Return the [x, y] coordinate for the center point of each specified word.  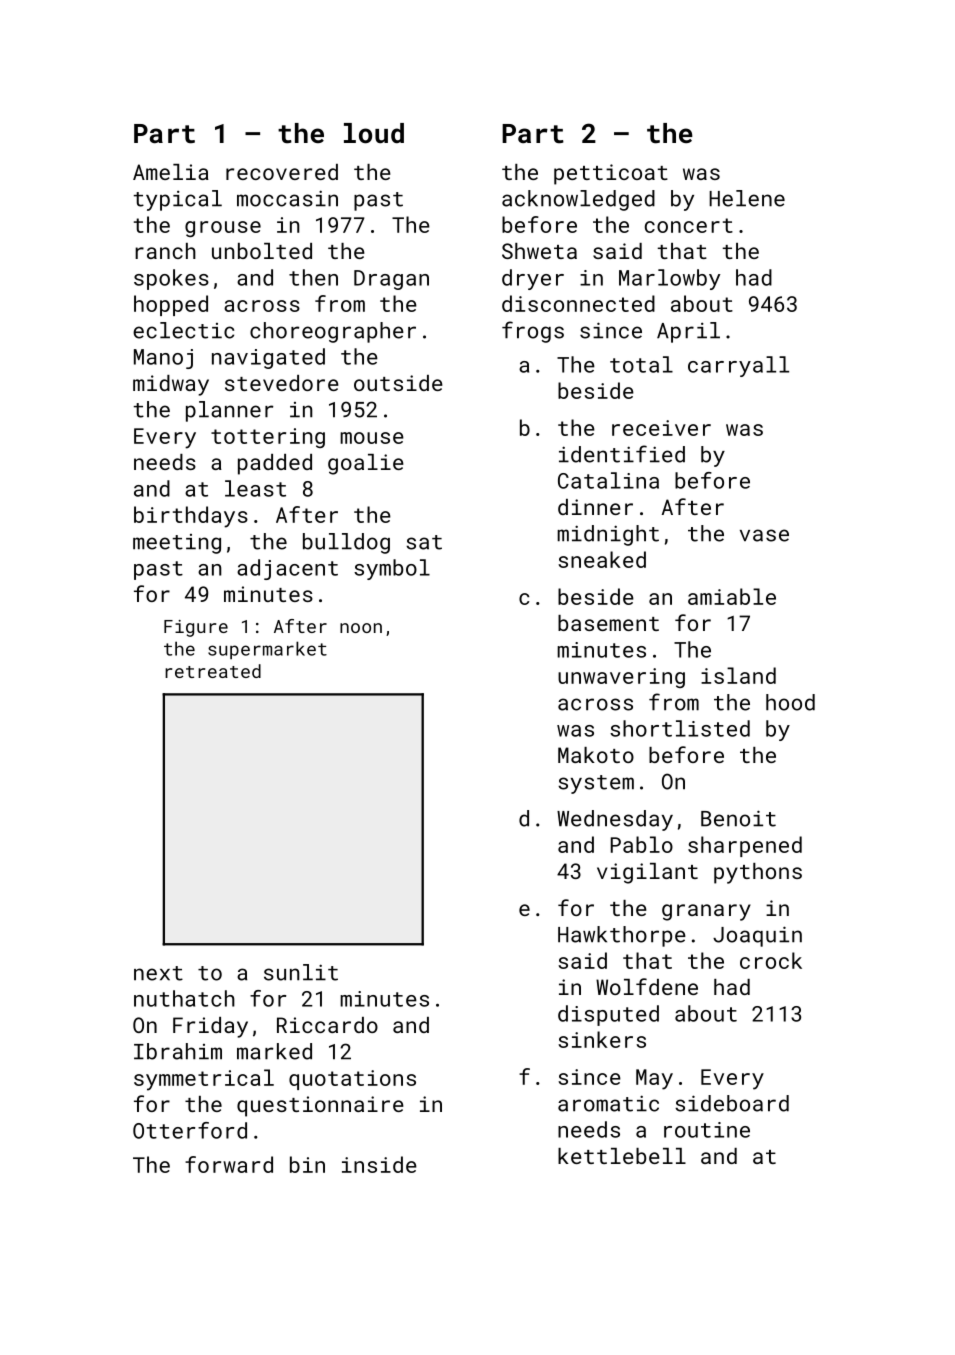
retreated [213, 671]
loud [374, 133]
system [596, 784]
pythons [758, 873]
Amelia [171, 172]
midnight [608, 535]
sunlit [301, 972]
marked [274, 1051]
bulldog [346, 543]
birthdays [191, 517]
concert [689, 225]
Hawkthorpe [622, 936]
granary [706, 912]
